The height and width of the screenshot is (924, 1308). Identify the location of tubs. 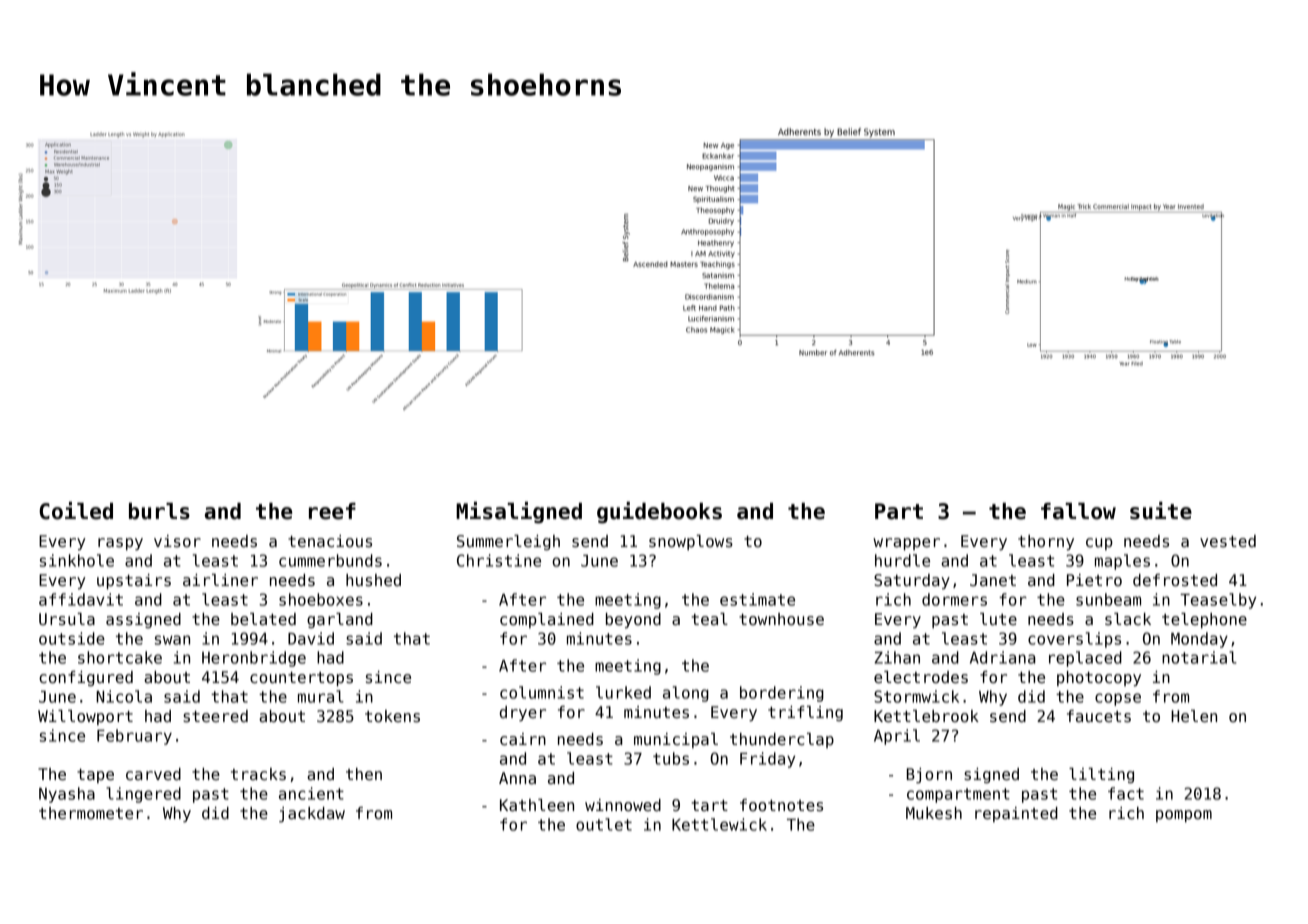
(671, 758).
